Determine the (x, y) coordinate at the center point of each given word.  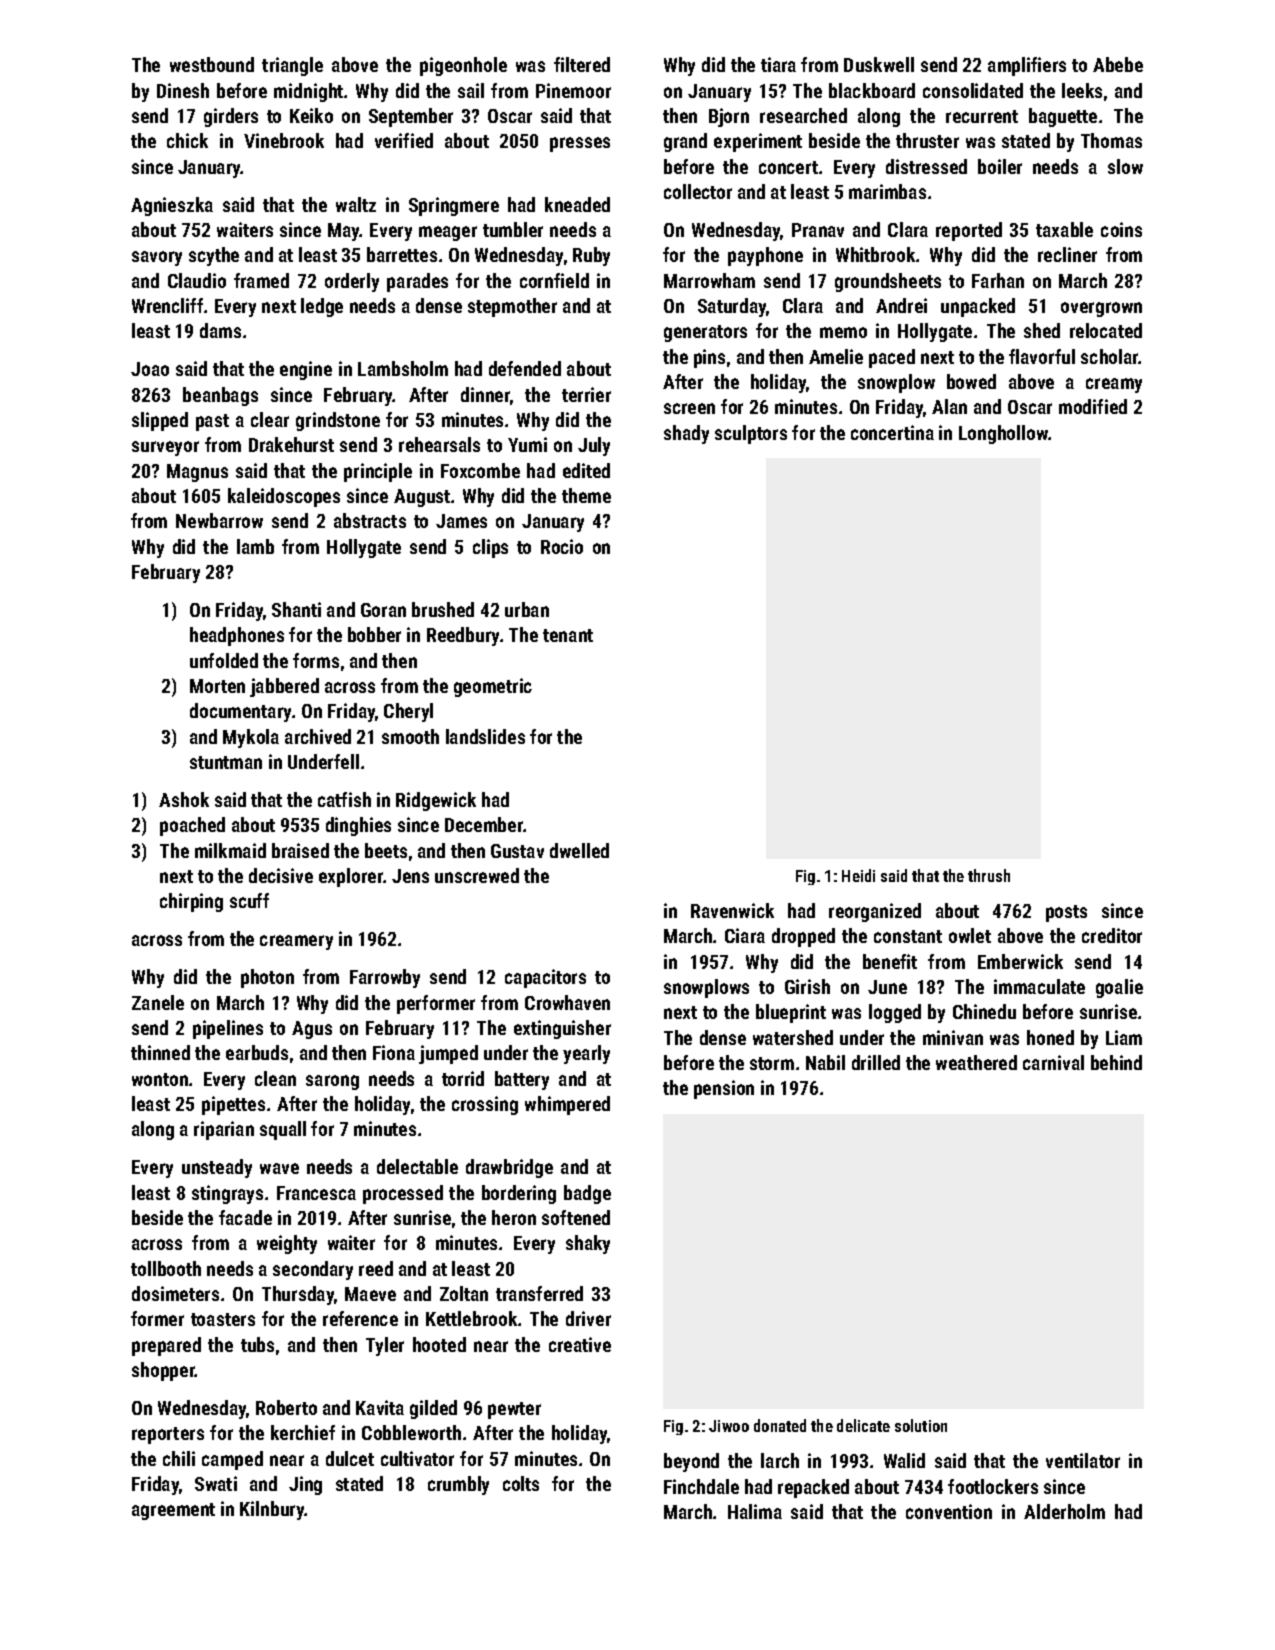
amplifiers (1027, 66)
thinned (160, 1052)
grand (685, 142)
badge (587, 1194)
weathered (976, 1062)
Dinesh (183, 90)
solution (921, 1425)
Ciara (745, 935)
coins (1121, 229)
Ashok (184, 799)
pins (709, 358)
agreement (173, 1511)
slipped (160, 421)
